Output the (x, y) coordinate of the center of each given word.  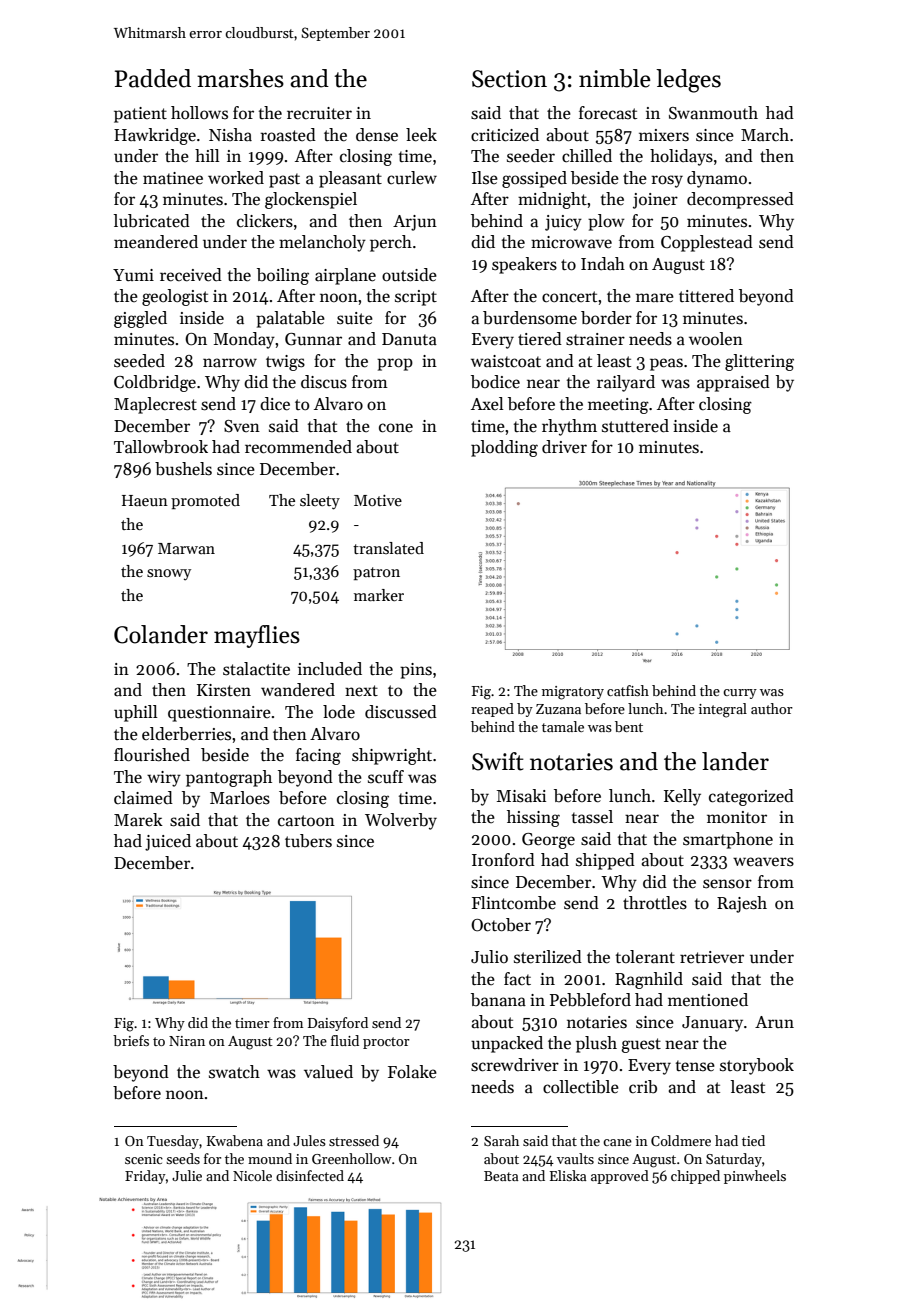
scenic (144, 1159)
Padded (153, 78)
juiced (168, 842)
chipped (695, 1177)
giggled (140, 319)
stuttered (635, 426)
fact (517, 979)
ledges (688, 81)
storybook (757, 1066)
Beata (501, 1176)
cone (396, 428)
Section (509, 79)
